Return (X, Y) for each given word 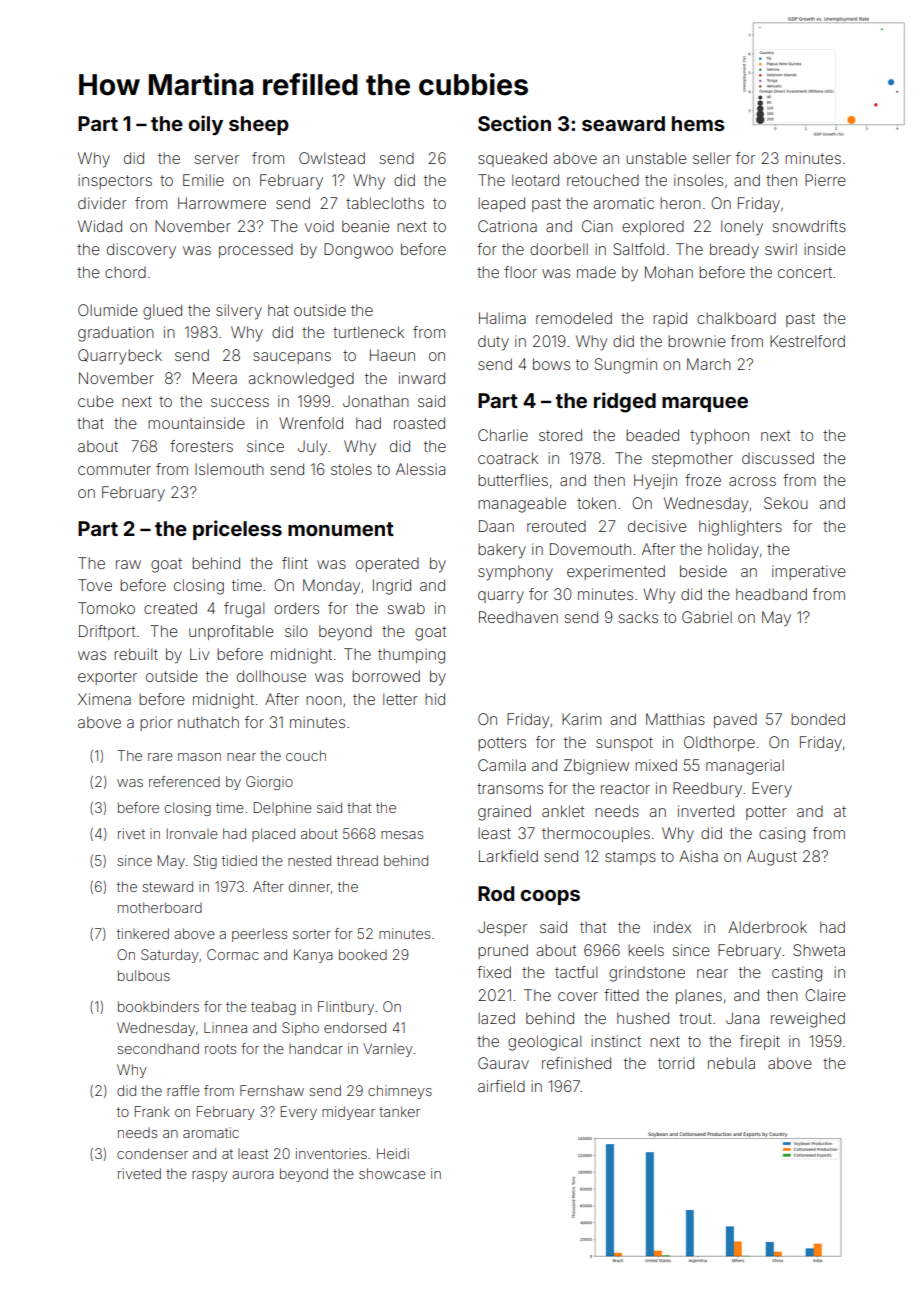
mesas (402, 835)
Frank (152, 1111)
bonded (818, 719)
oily (205, 125)
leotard (535, 180)
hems (698, 123)
